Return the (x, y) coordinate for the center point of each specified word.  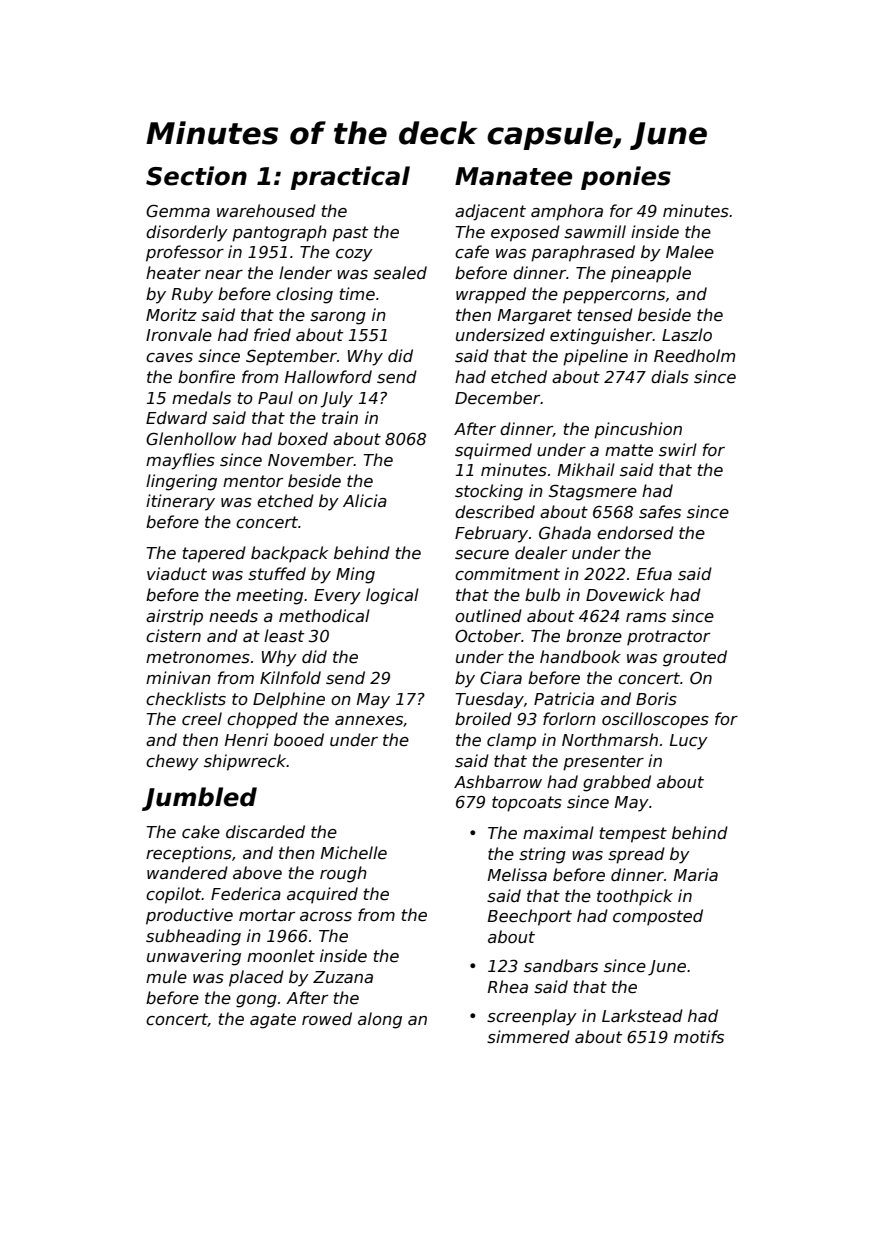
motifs (699, 1037)
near (224, 275)
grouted (695, 658)
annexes (369, 721)
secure (482, 555)
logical (392, 596)
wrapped (491, 295)
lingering (181, 482)
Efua (654, 573)
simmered (528, 1037)
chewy (172, 762)
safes (660, 512)
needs (233, 615)
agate (273, 1021)
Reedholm (694, 356)
